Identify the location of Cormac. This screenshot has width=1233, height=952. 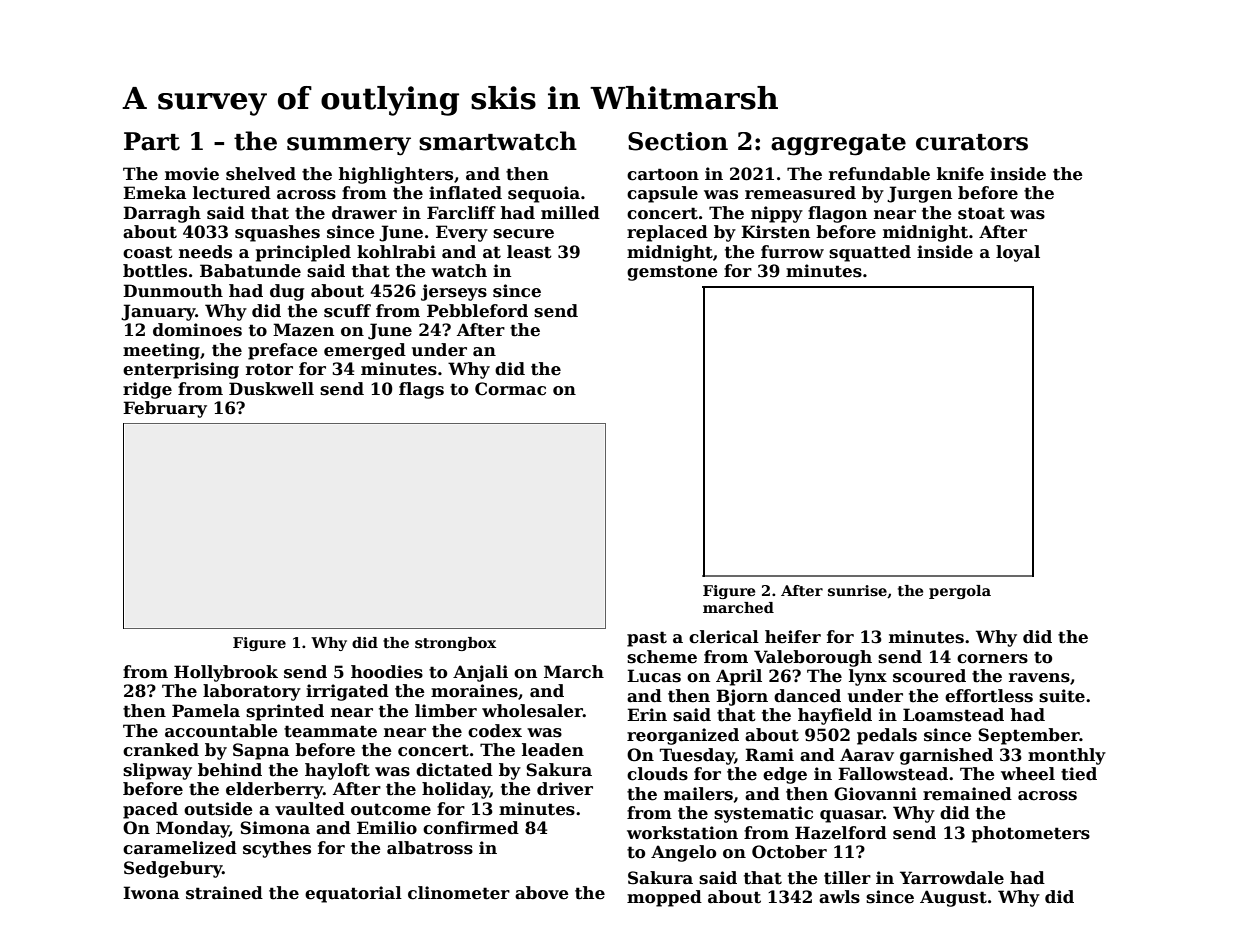
(510, 389).
